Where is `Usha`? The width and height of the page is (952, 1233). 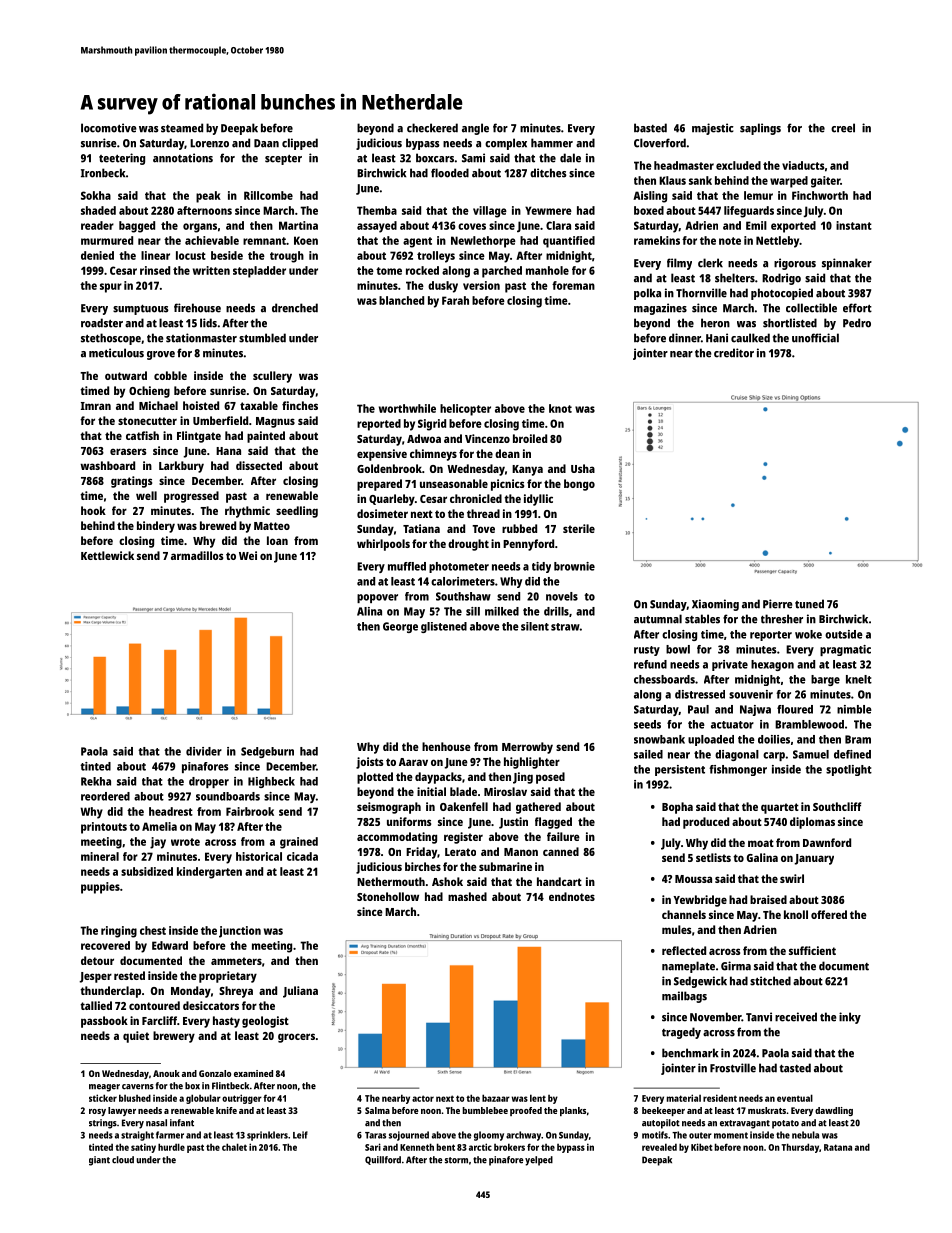 Usha is located at coordinates (583, 468).
